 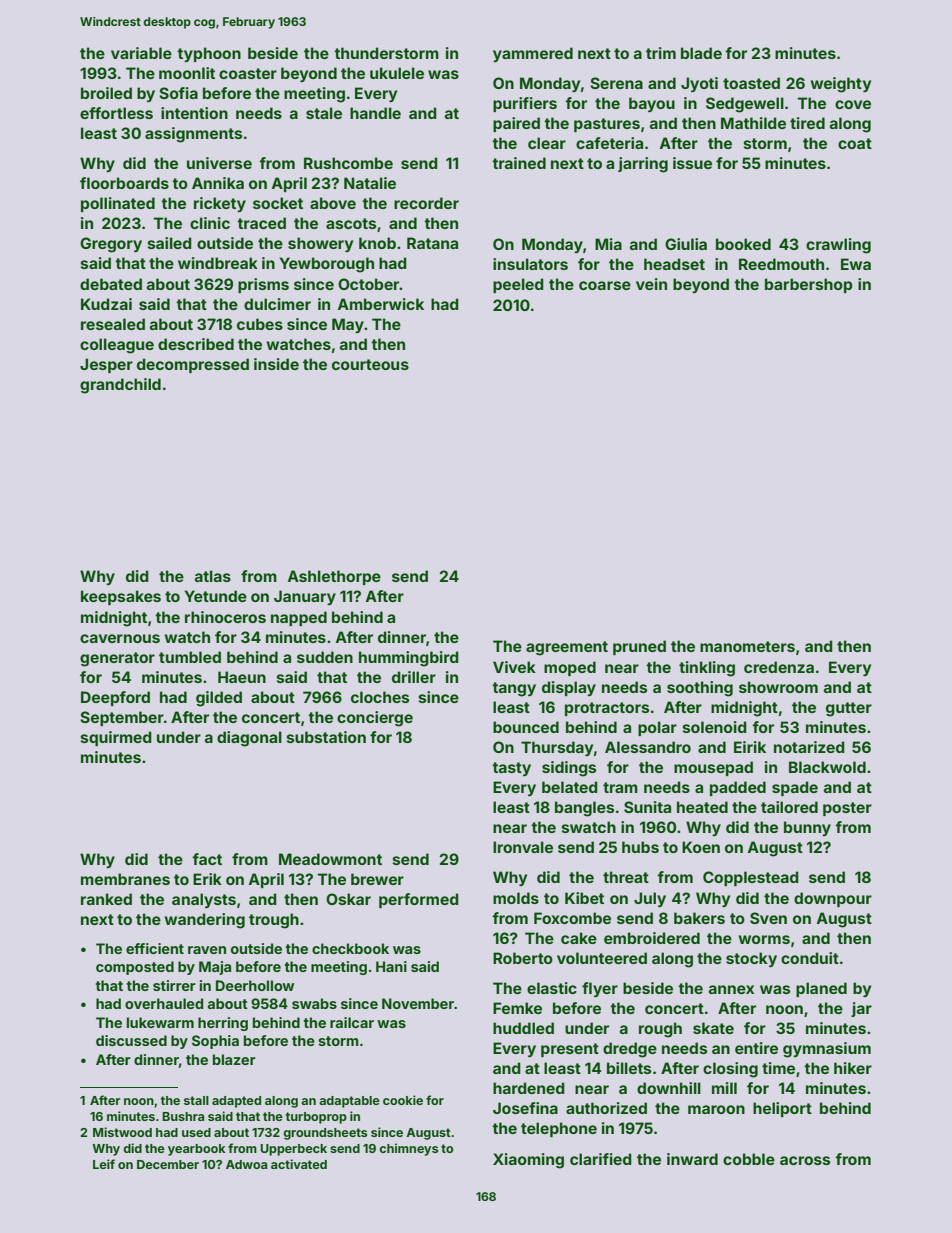 What do you see at coordinates (547, 143) in the screenshot?
I see `clear` at bounding box center [547, 143].
